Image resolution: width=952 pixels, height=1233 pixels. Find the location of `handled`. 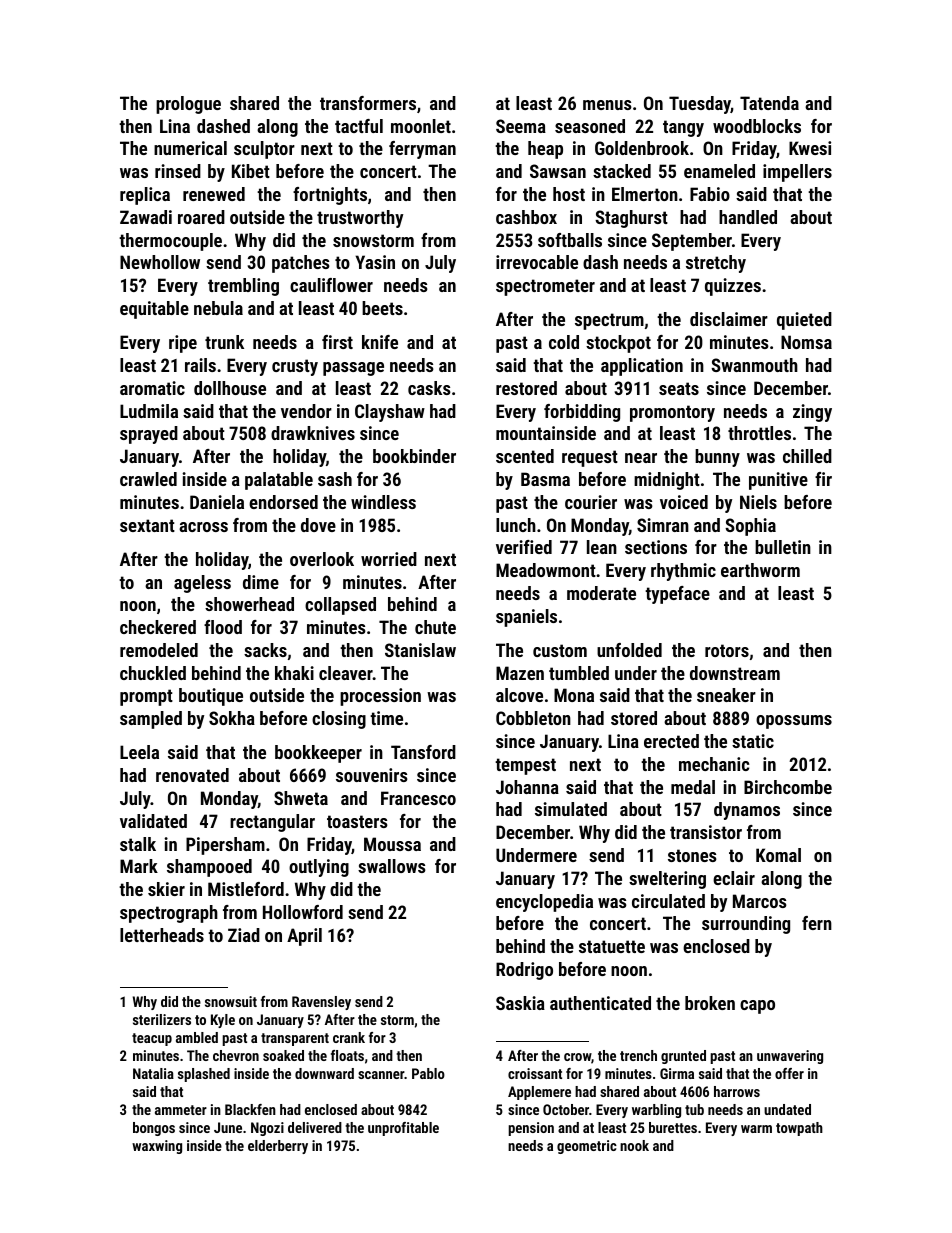

handled is located at coordinates (748, 217).
